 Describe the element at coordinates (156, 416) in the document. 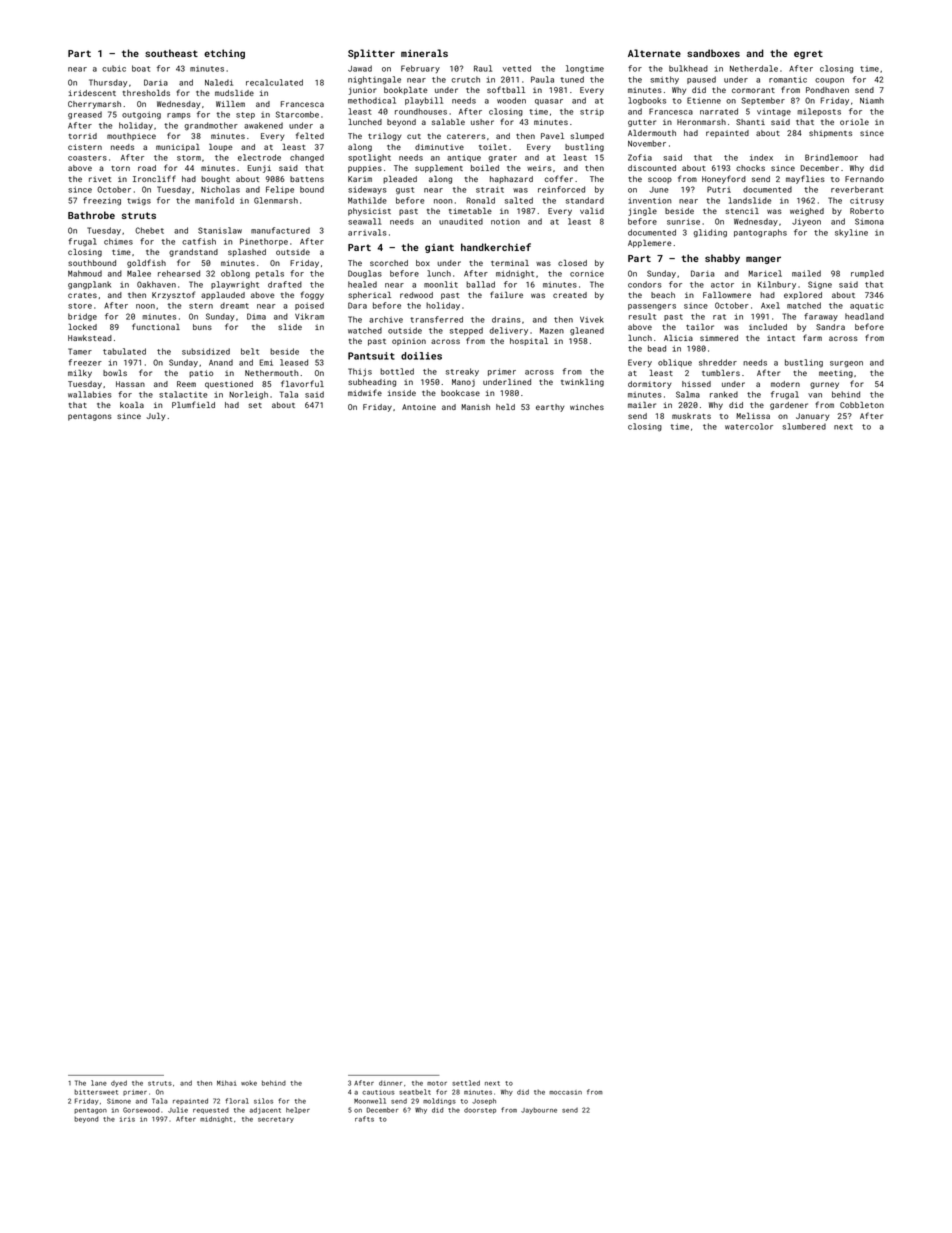

I see `July` at that location.
